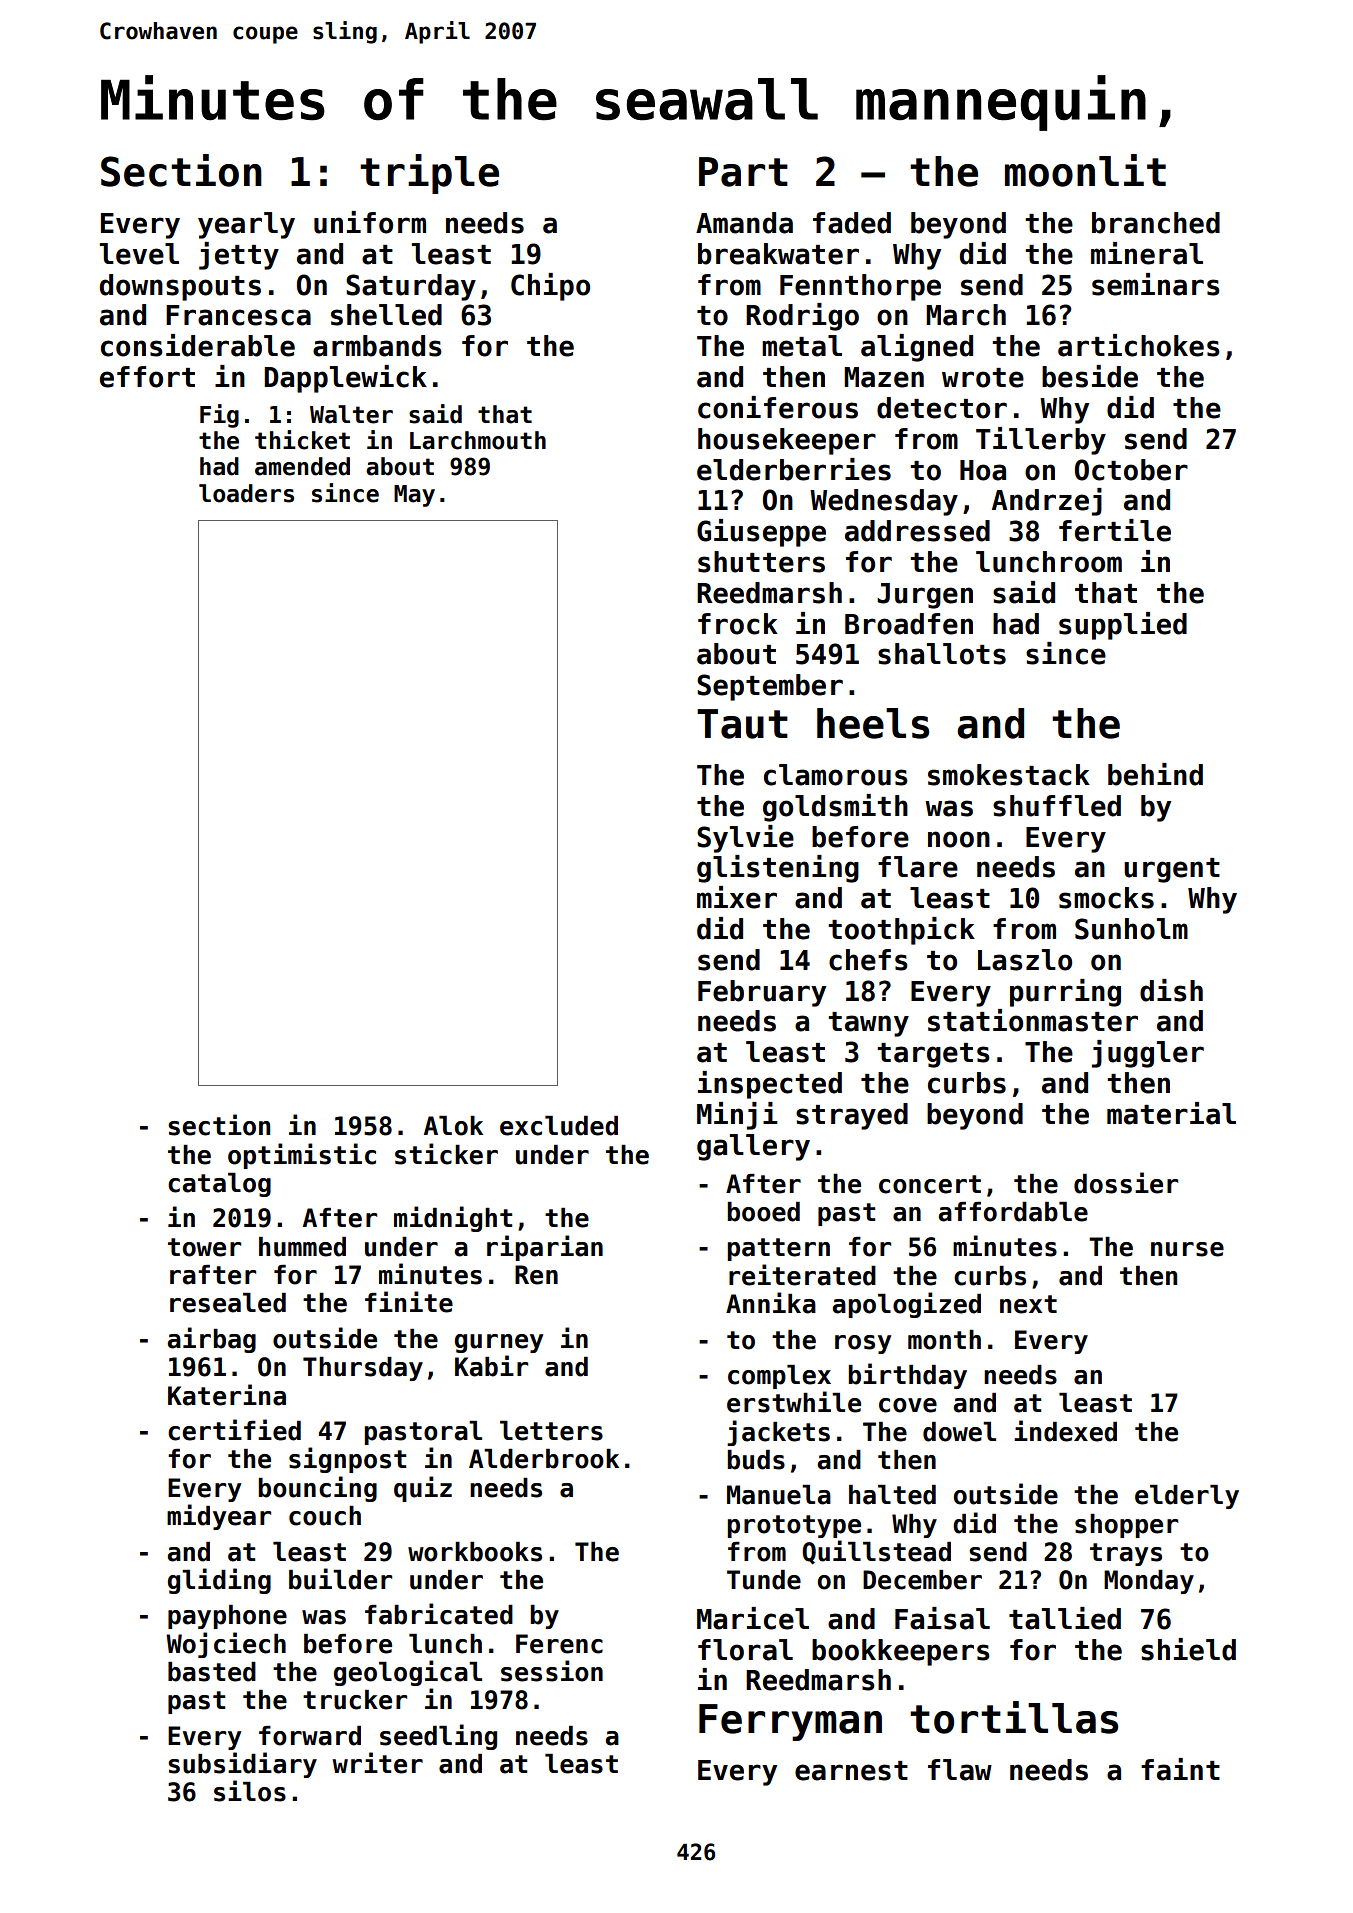 This screenshot has width=1353, height=1913. What do you see at coordinates (302, 1156) in the screenshot?
I see `optimistic` at bounding box center [302, 1156].
